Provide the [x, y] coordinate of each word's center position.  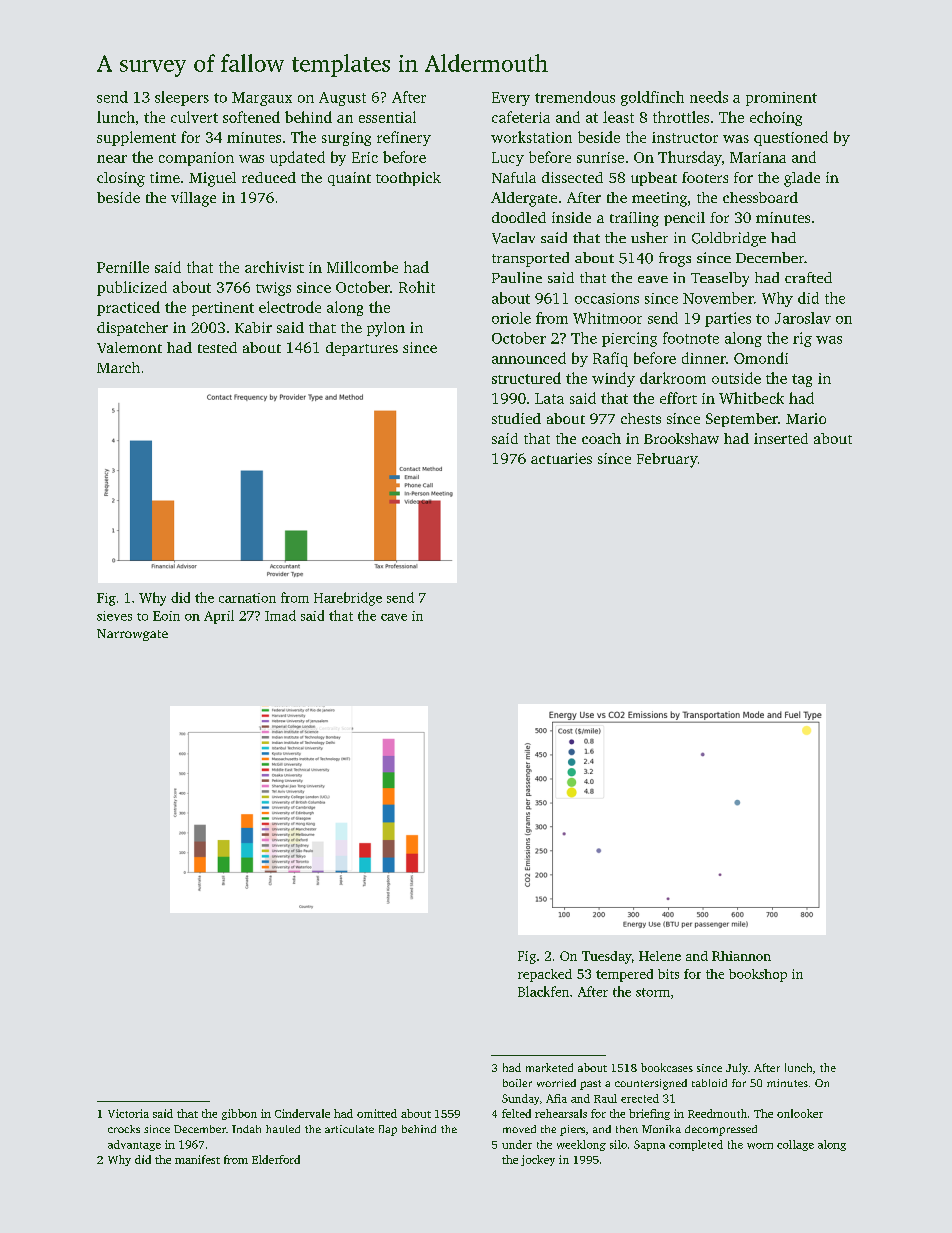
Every [511, 99]
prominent [781, 99]
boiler [517, 1083]
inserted [781, 438]
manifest [197, 1159]
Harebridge [348, 599]
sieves [114, 616]
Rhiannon [741, 956]
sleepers [182, 98]
